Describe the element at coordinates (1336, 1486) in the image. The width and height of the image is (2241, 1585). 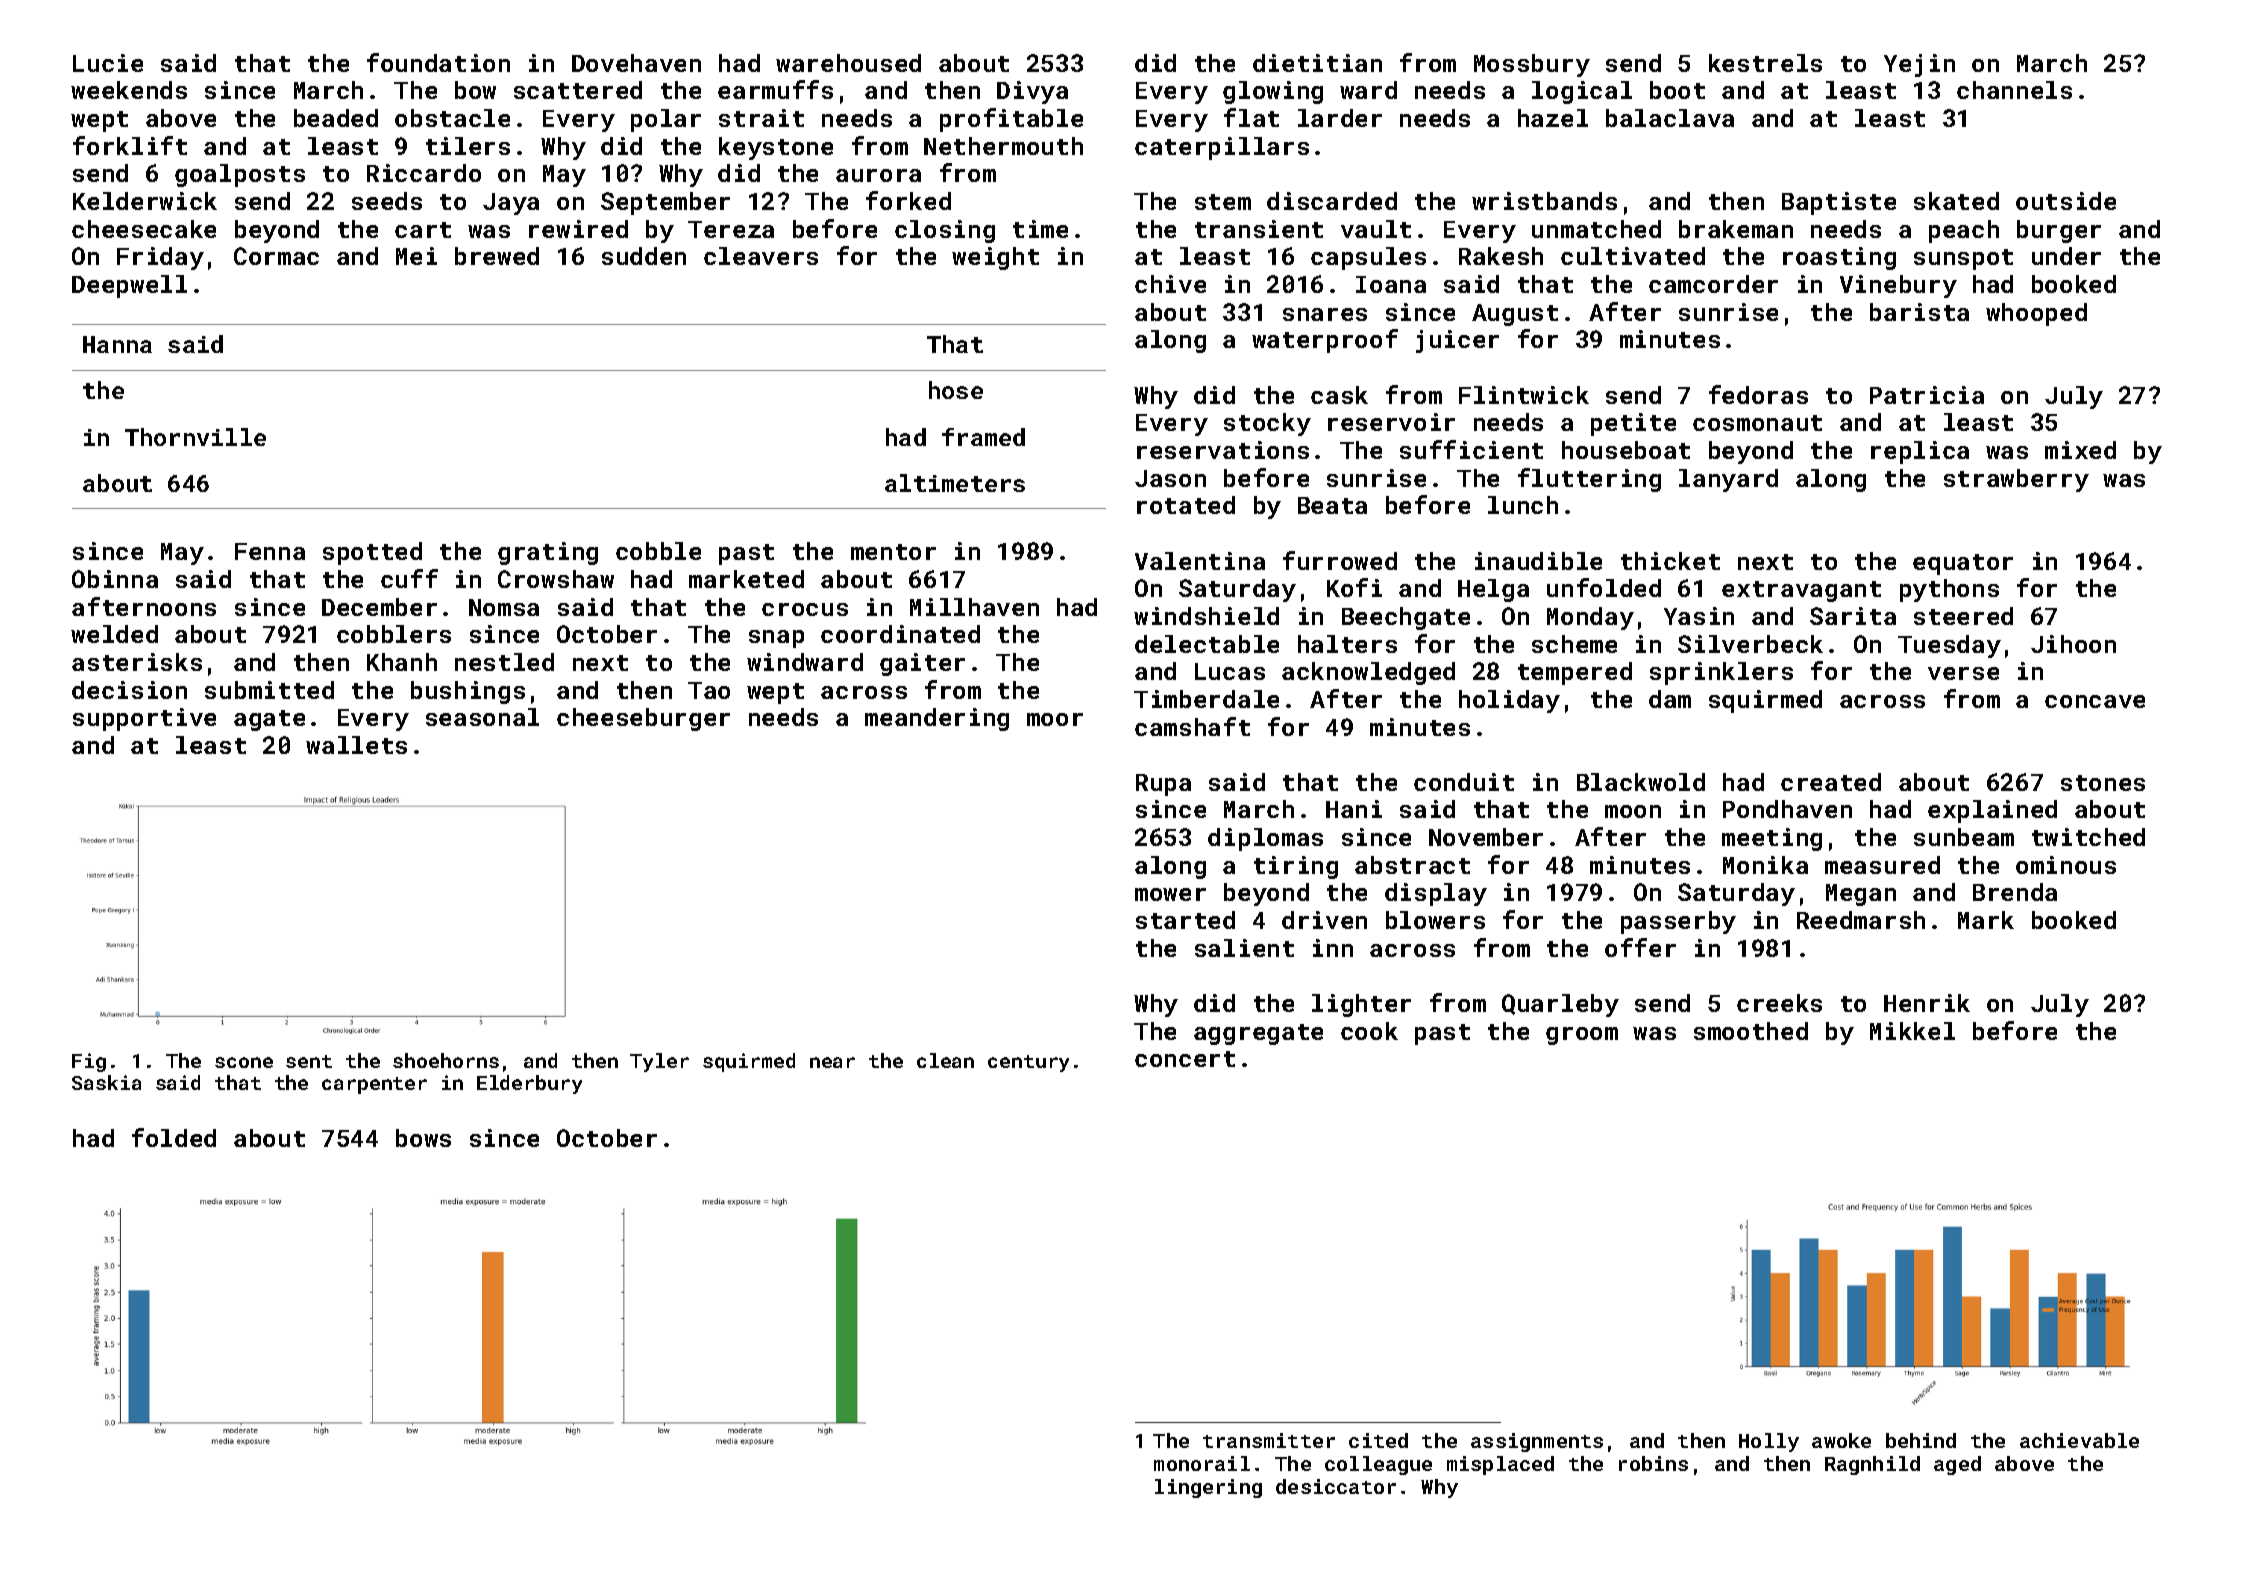
I see `desiccator` at that location.
